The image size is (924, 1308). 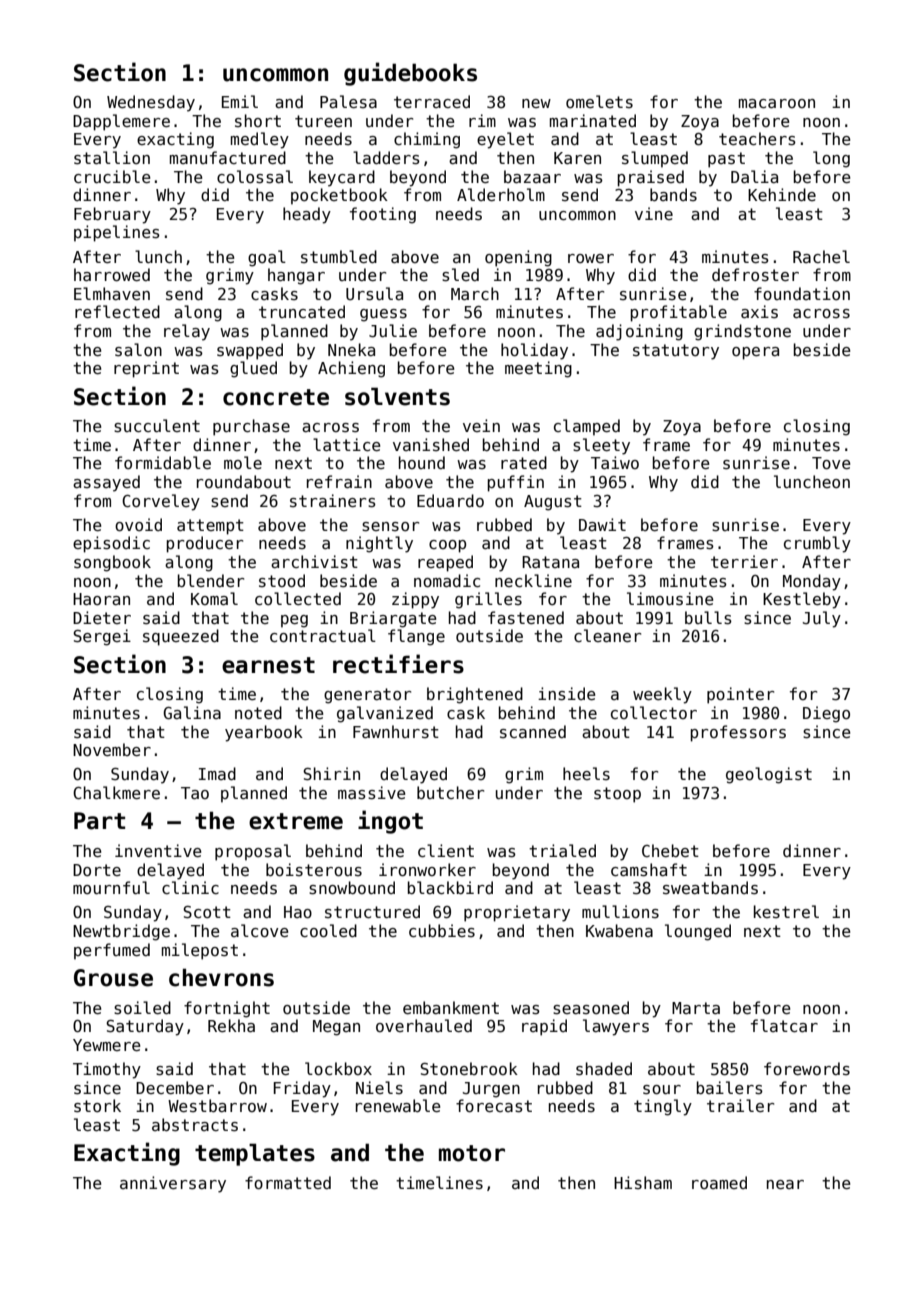 I want to click on bazaar, so click(x=532, y=176).
